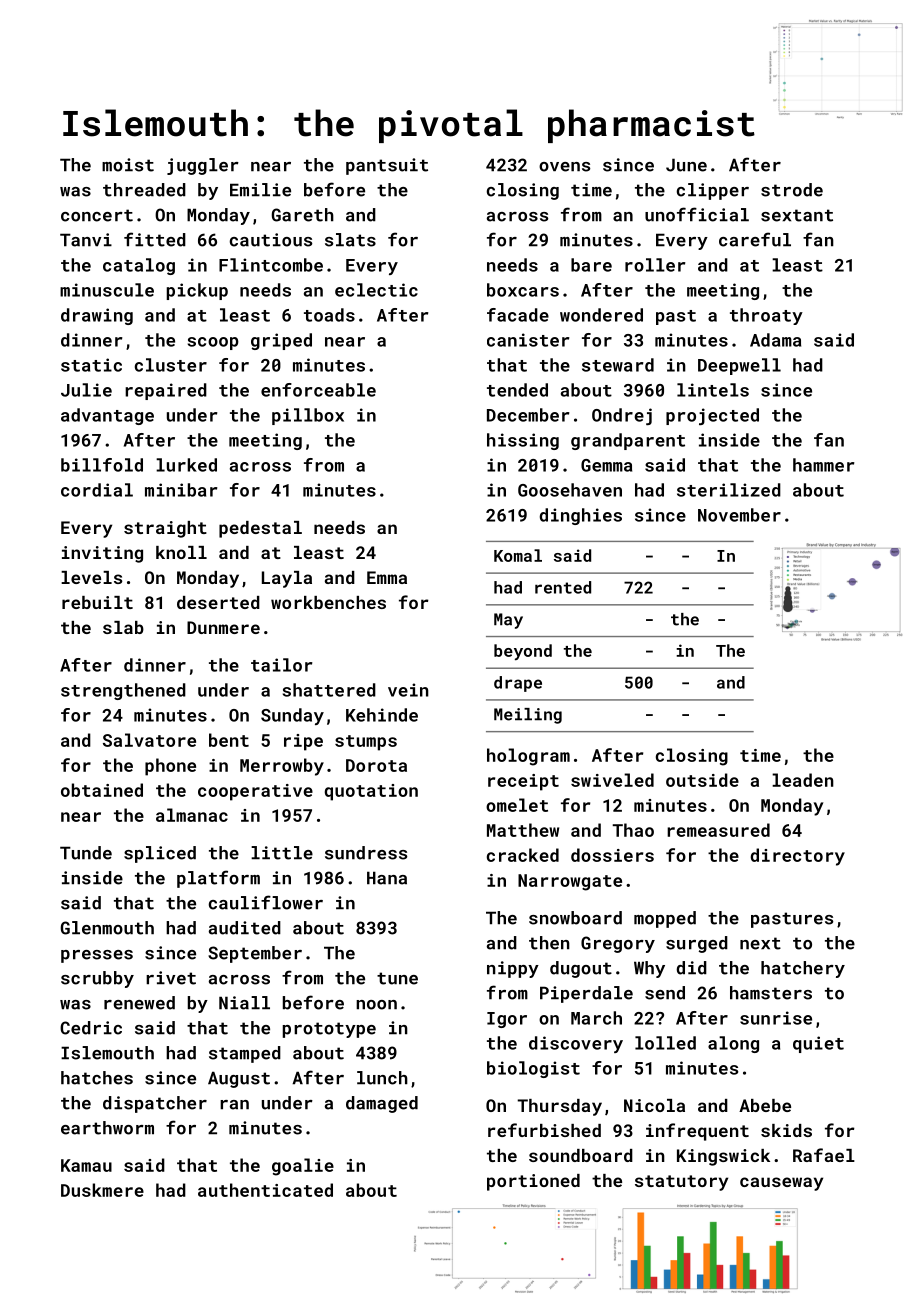 This screenshot has height=1314, width=924. Describe the element at coordinates (97, 1078) in the screenshot. I see `hatches` at that location.
